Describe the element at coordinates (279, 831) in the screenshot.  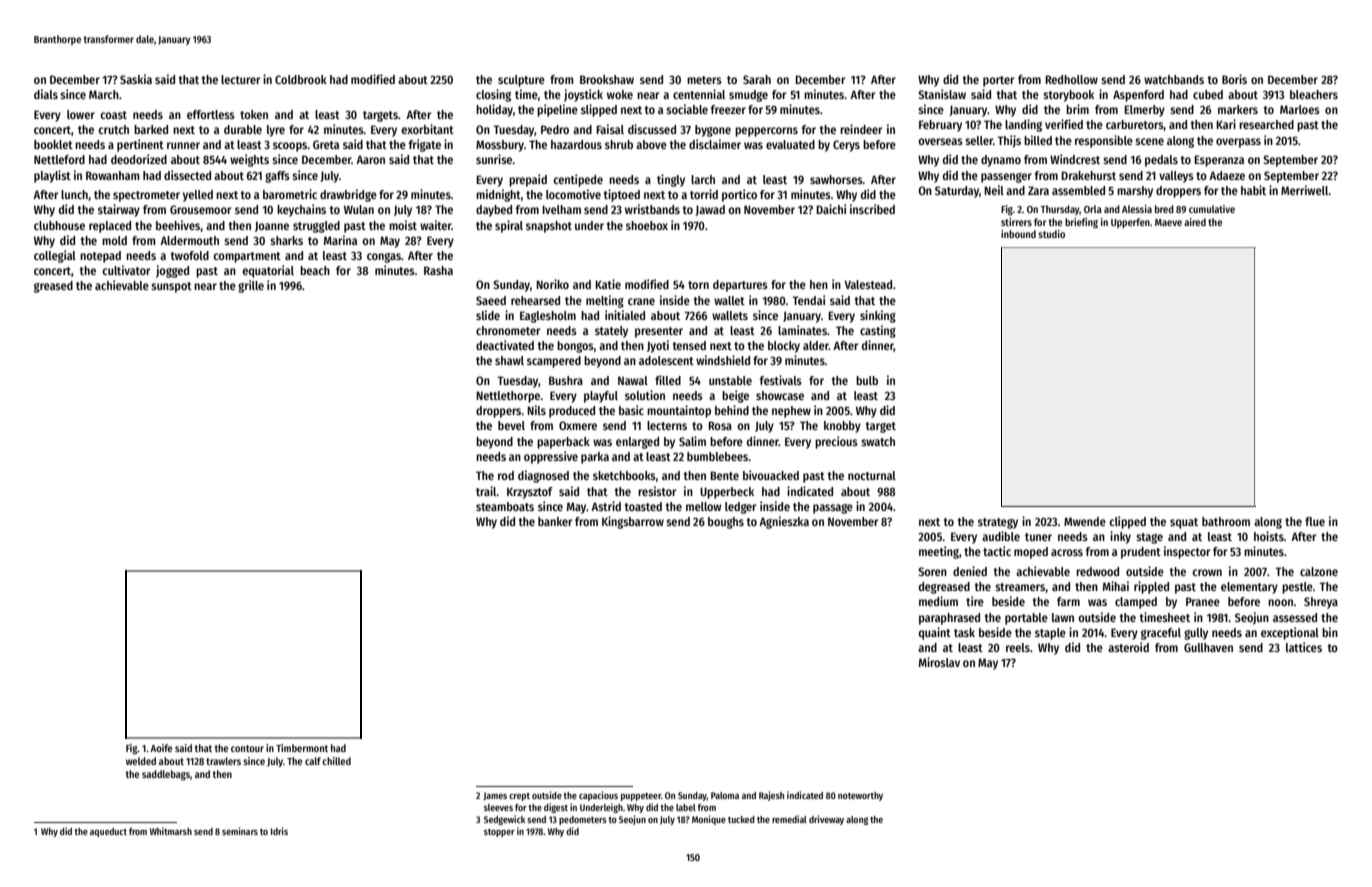
I see `Idris` at that location.
